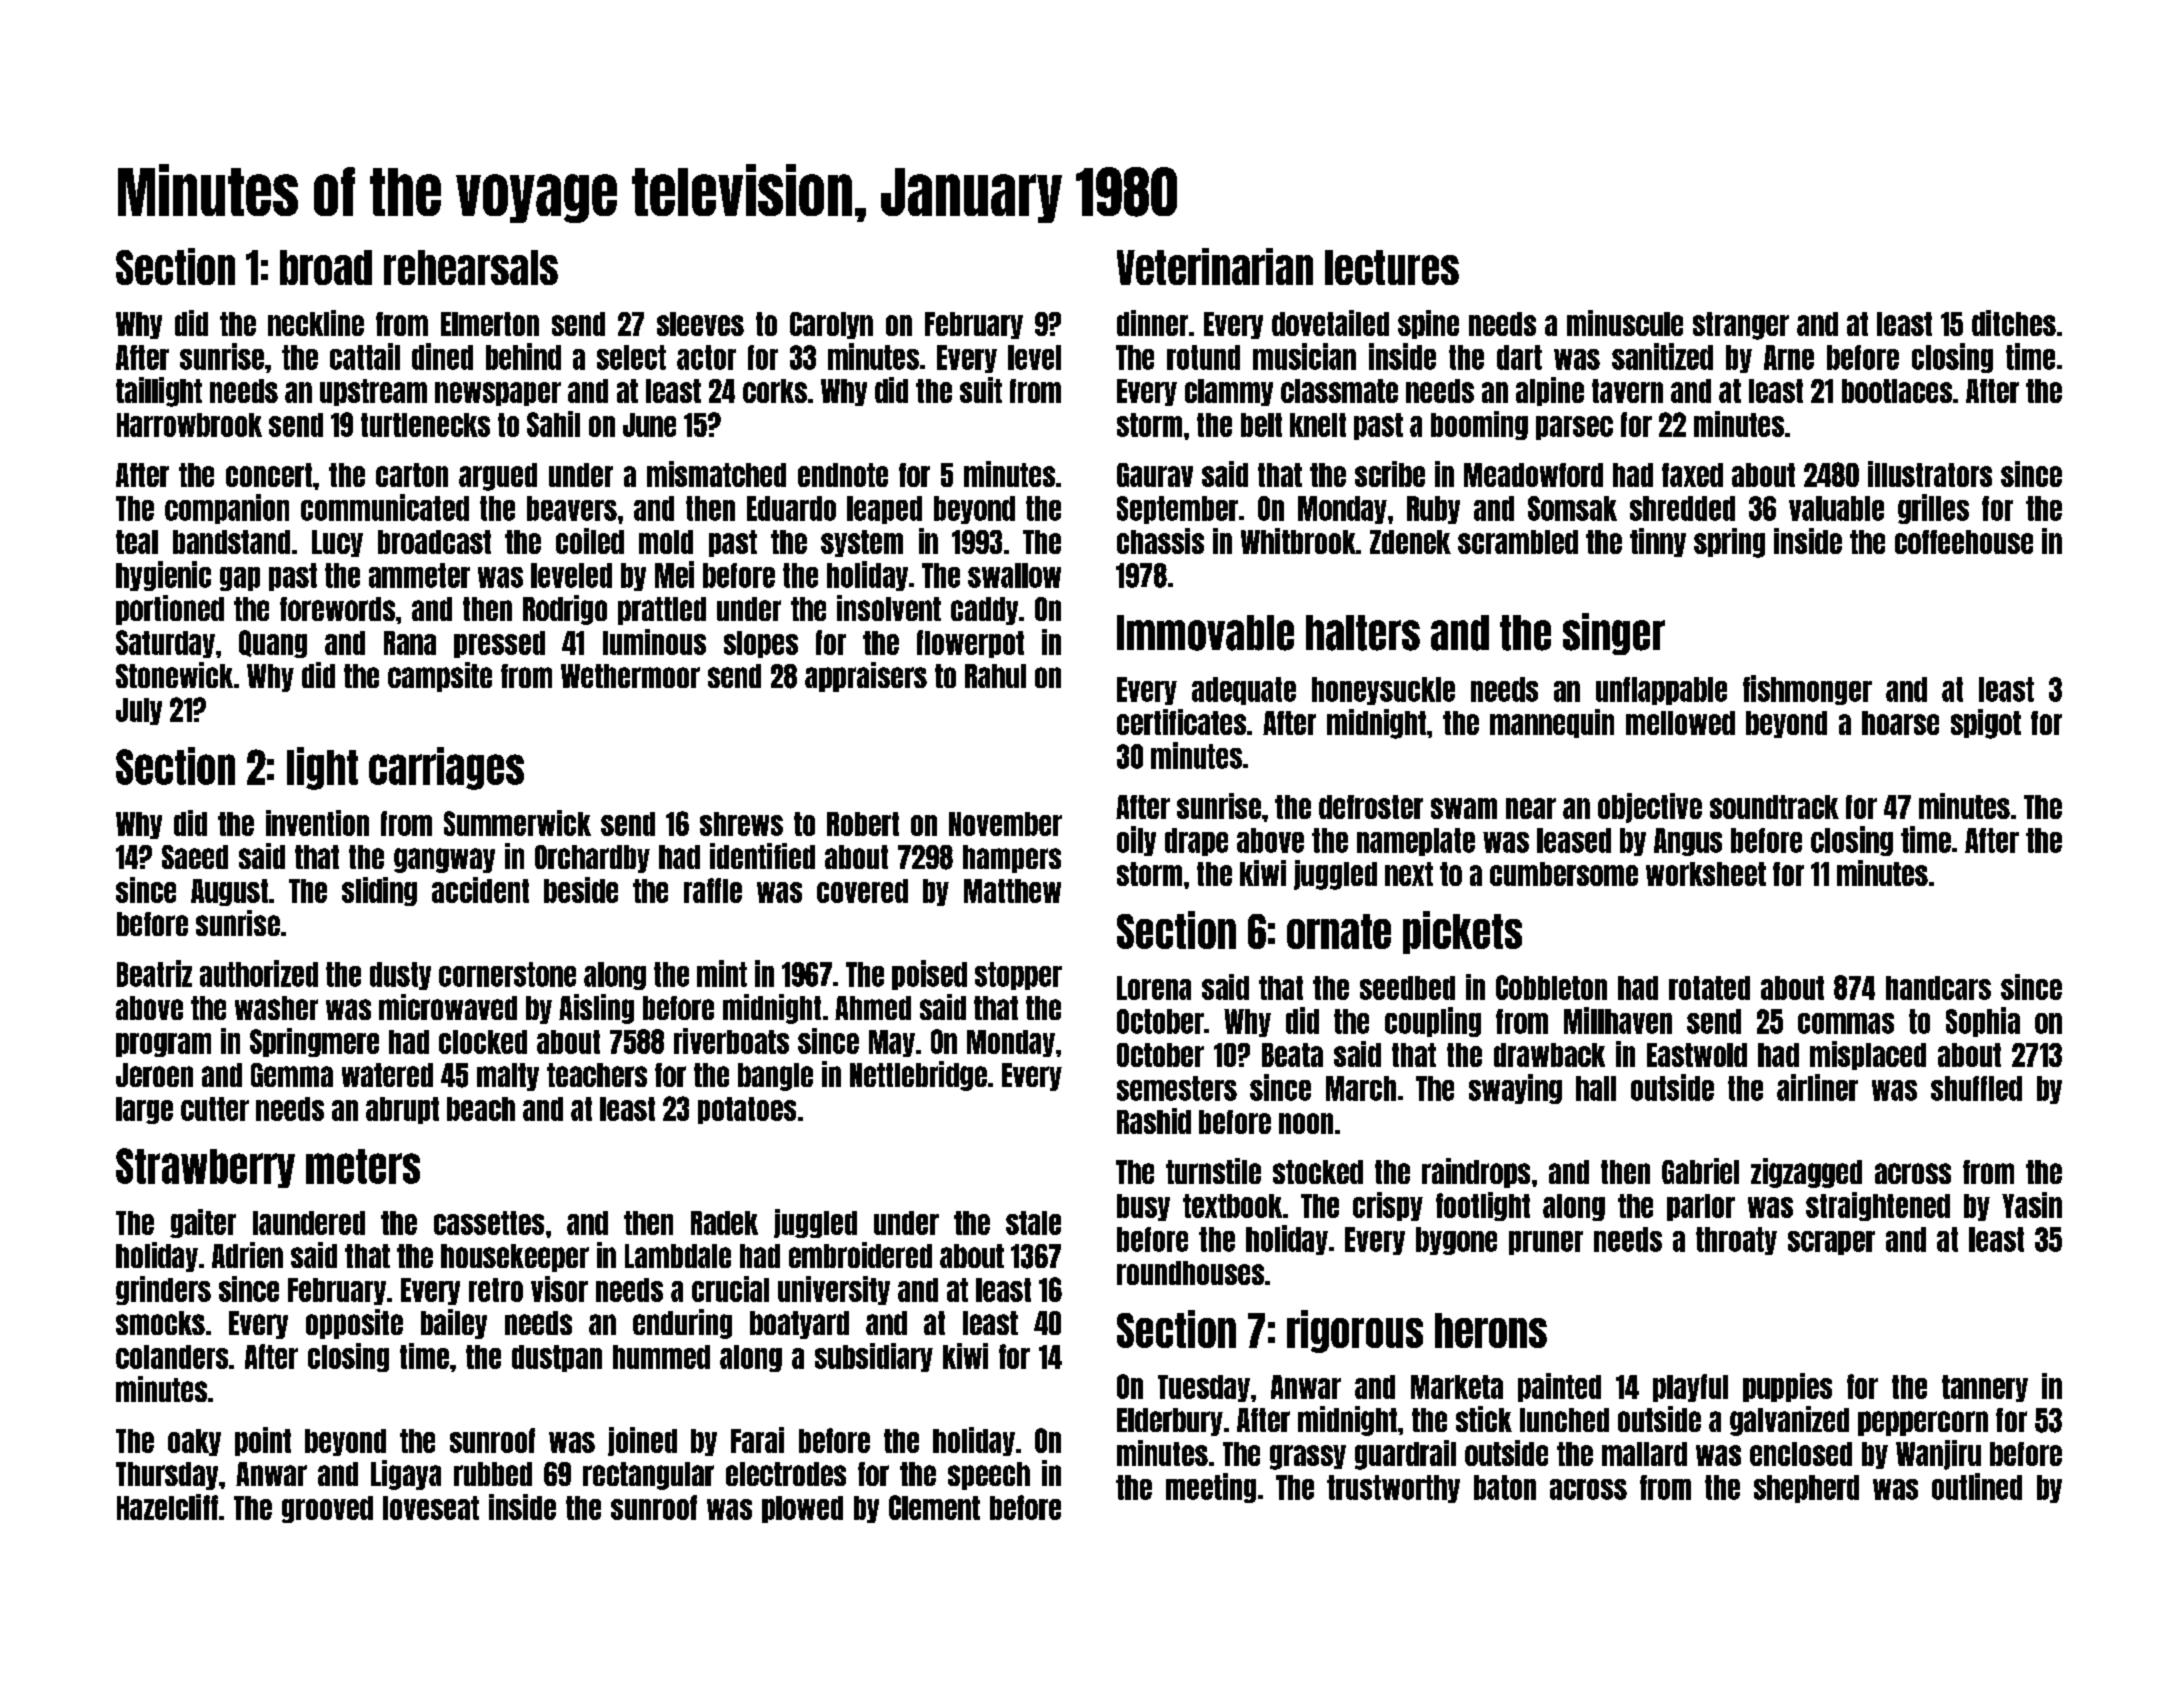  What do you see at coordinates (1806, 1489) in the screenshot?
I see `shepherd` at bounding box center [1806, 1489].
